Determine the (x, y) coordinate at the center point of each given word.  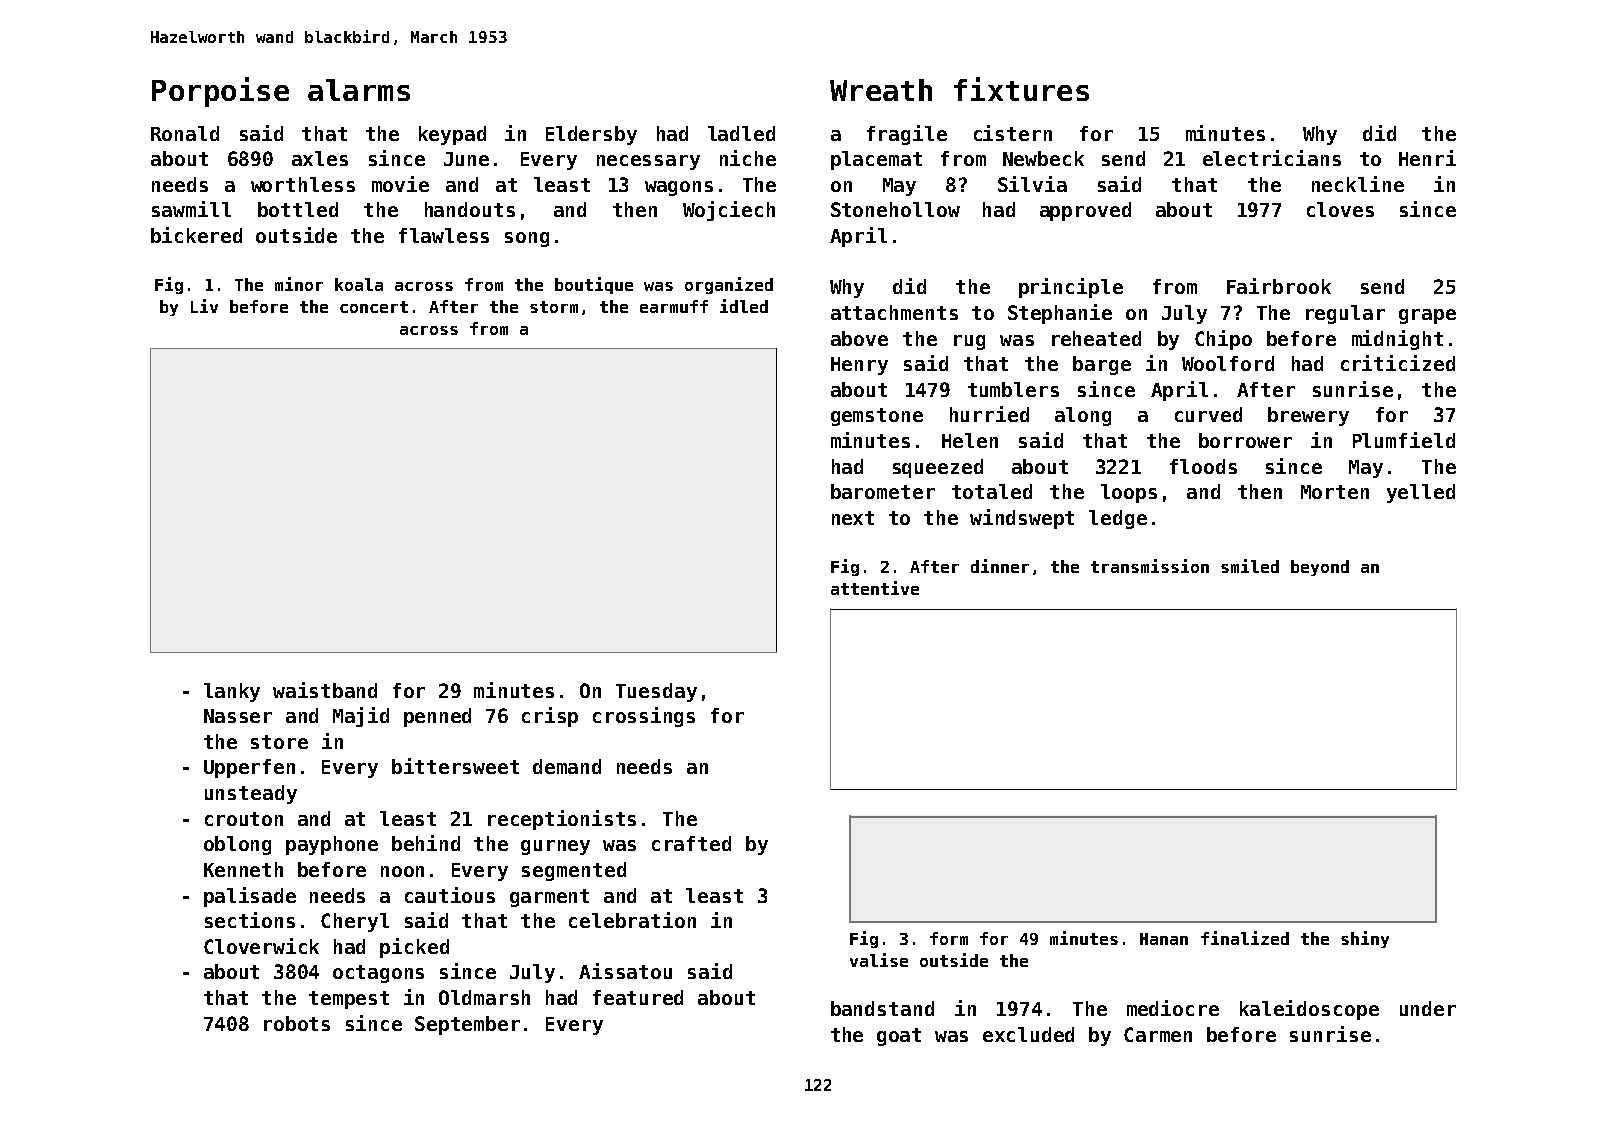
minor (299, 284)
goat (899, 1037)
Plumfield (1404, 440)
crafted (691, 843)
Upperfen (249, 768)
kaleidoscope (1309, 1010)
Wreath (881, 90)
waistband (325, 690)
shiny (1365, 939)
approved (1085, 211)
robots (297, 1023)
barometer (883, 491)
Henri (1427, 158)
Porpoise (220, 92)
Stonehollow (895, 209)
